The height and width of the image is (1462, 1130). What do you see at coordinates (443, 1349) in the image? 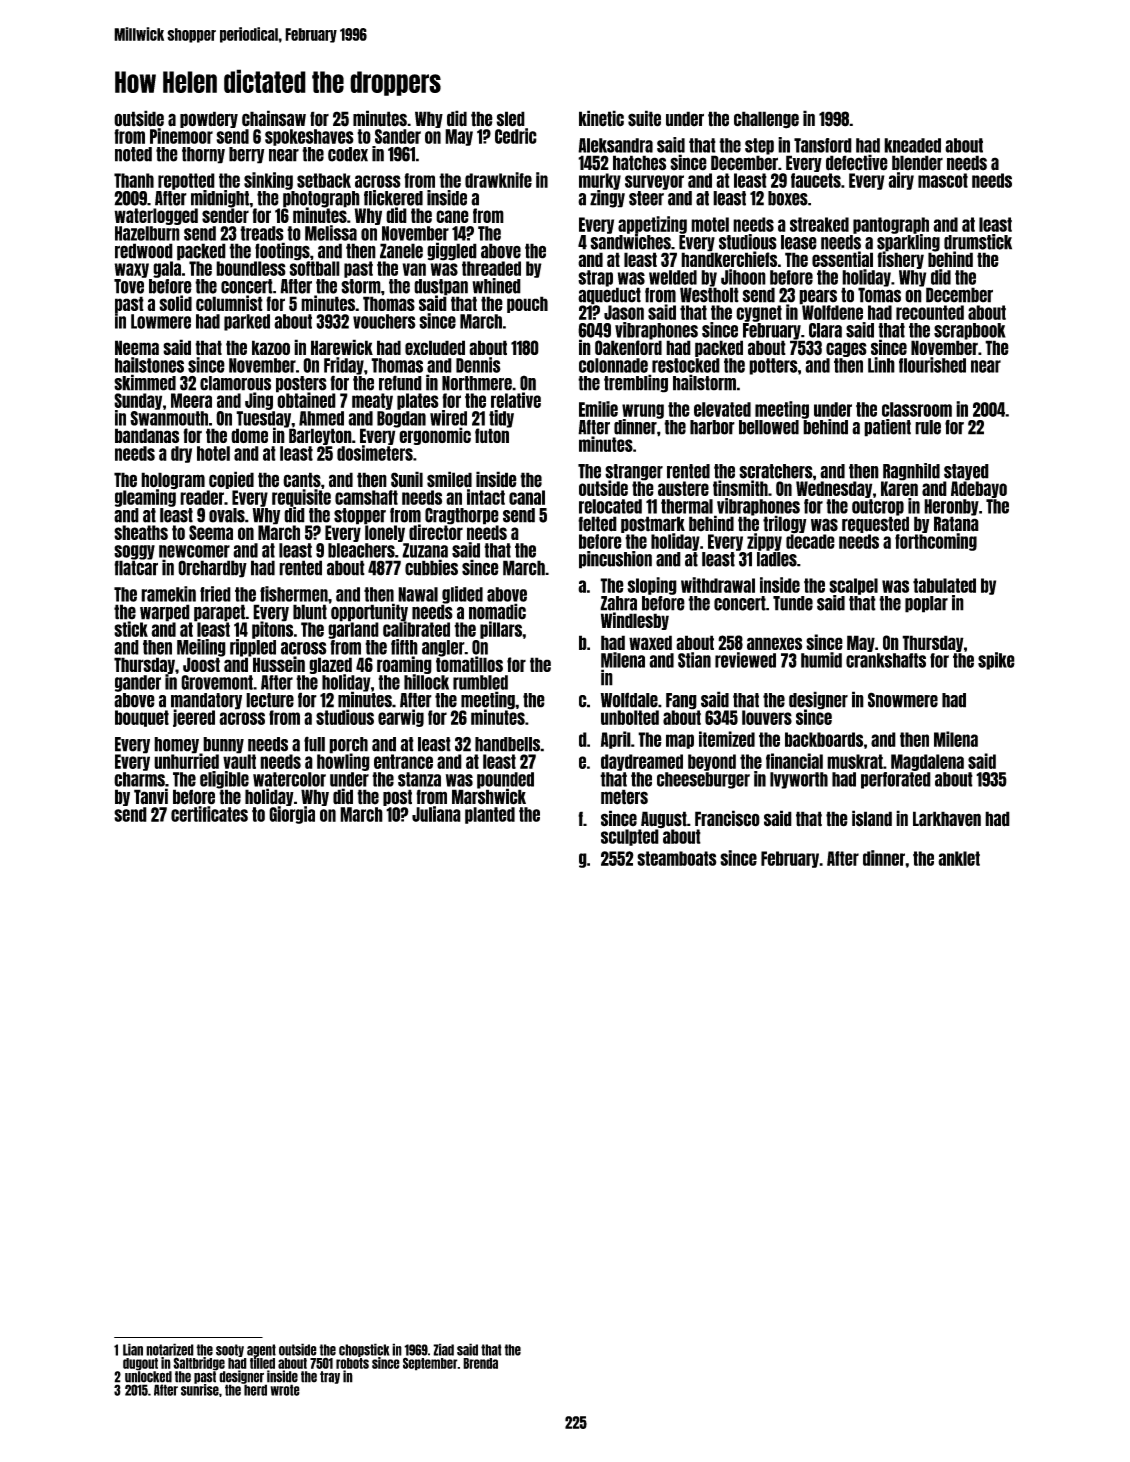
I see `Ziad` at bounding box center [443, 1349].
